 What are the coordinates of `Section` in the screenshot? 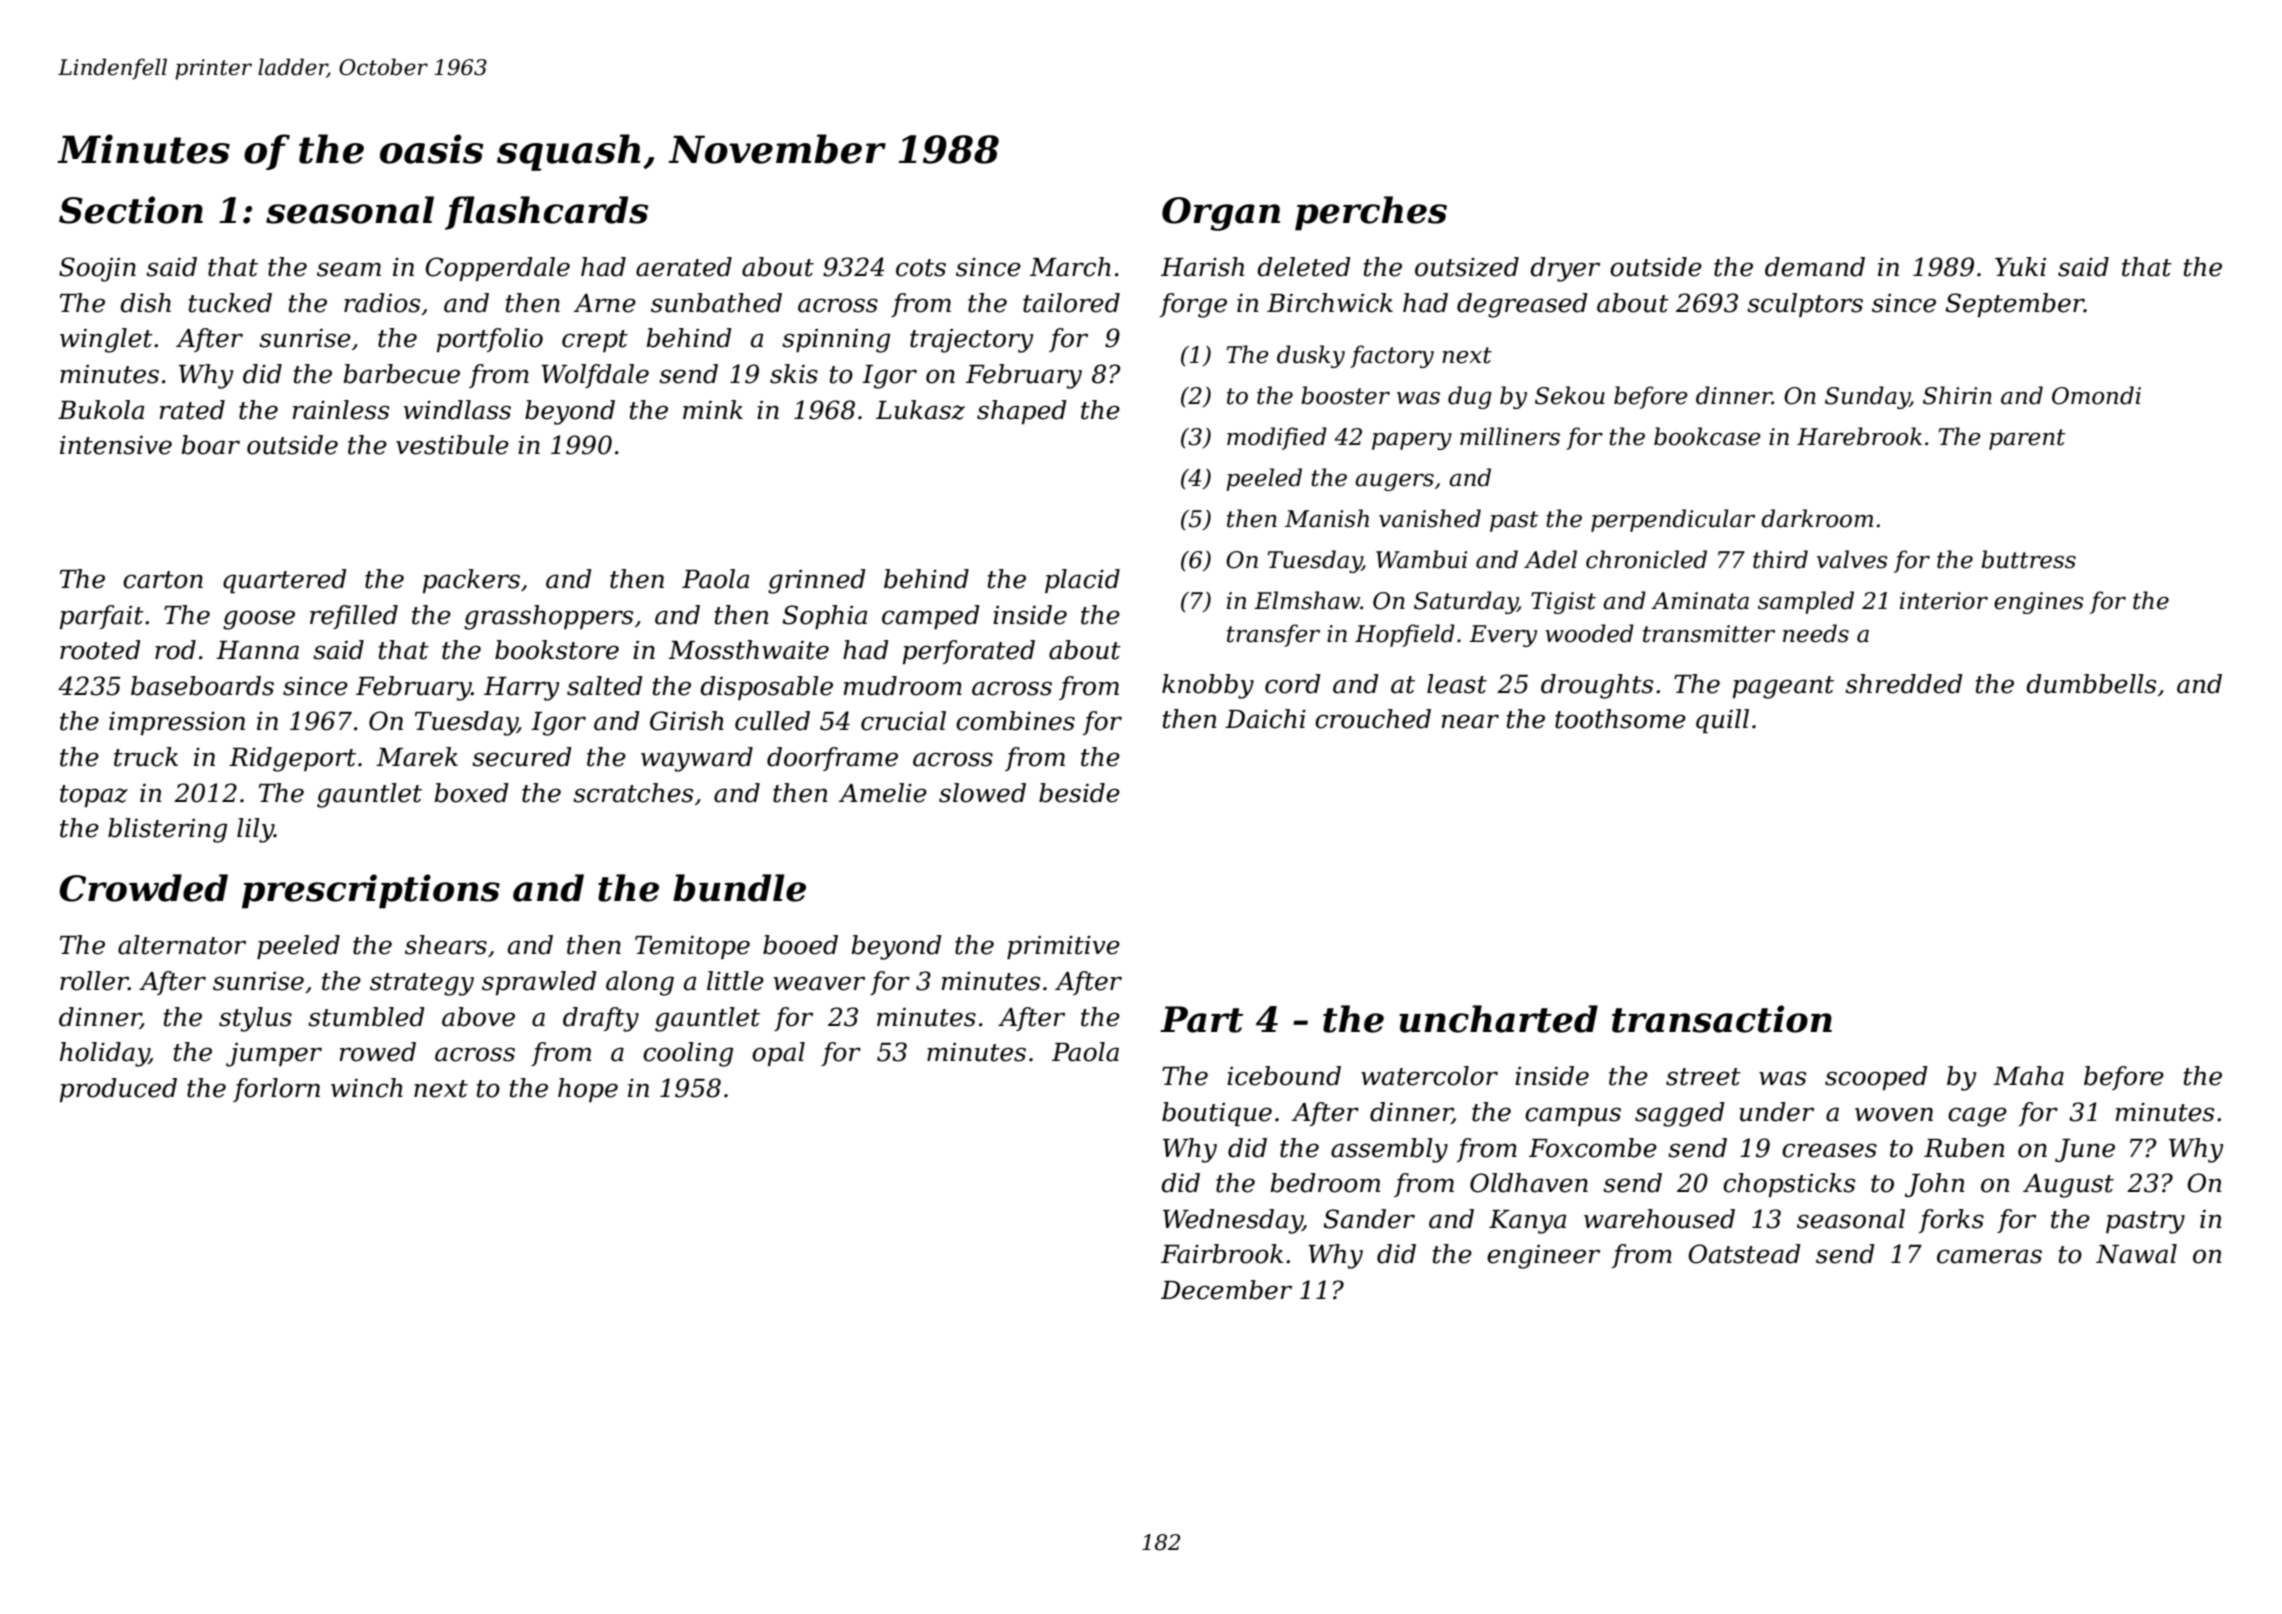 It's located at (131, 210).
